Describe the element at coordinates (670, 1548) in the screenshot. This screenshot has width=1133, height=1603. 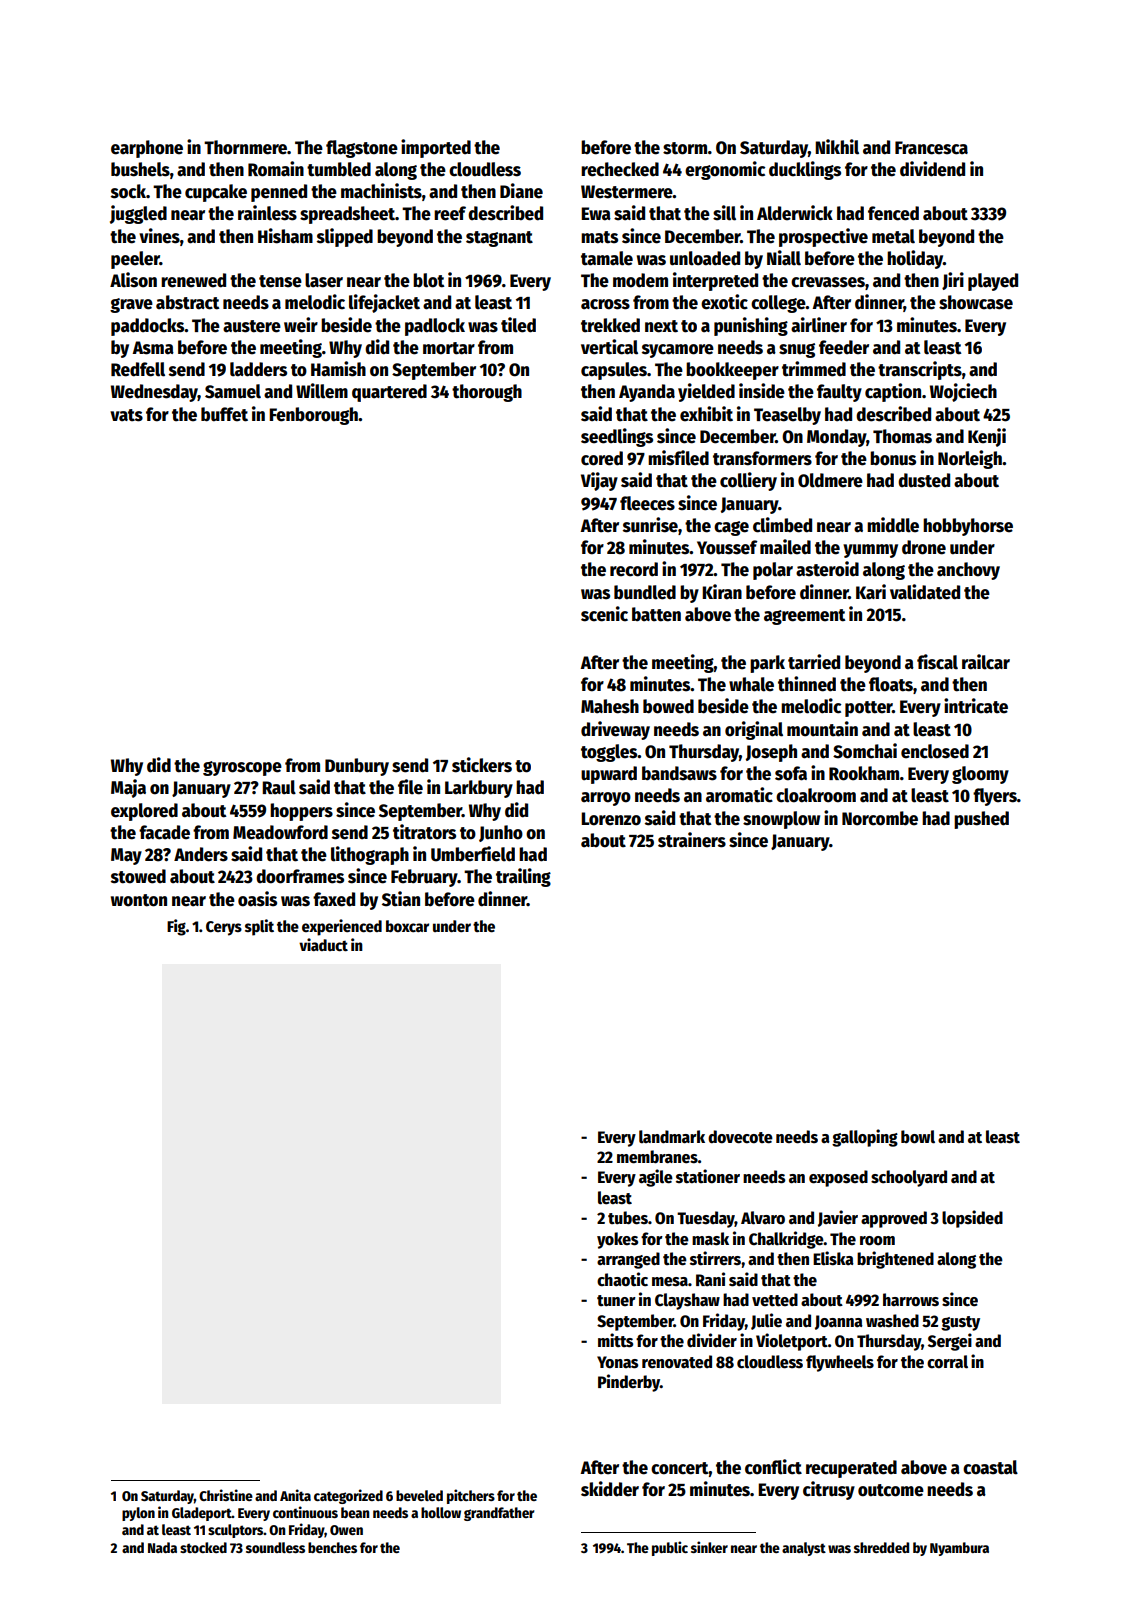
I see `public` at that location.
